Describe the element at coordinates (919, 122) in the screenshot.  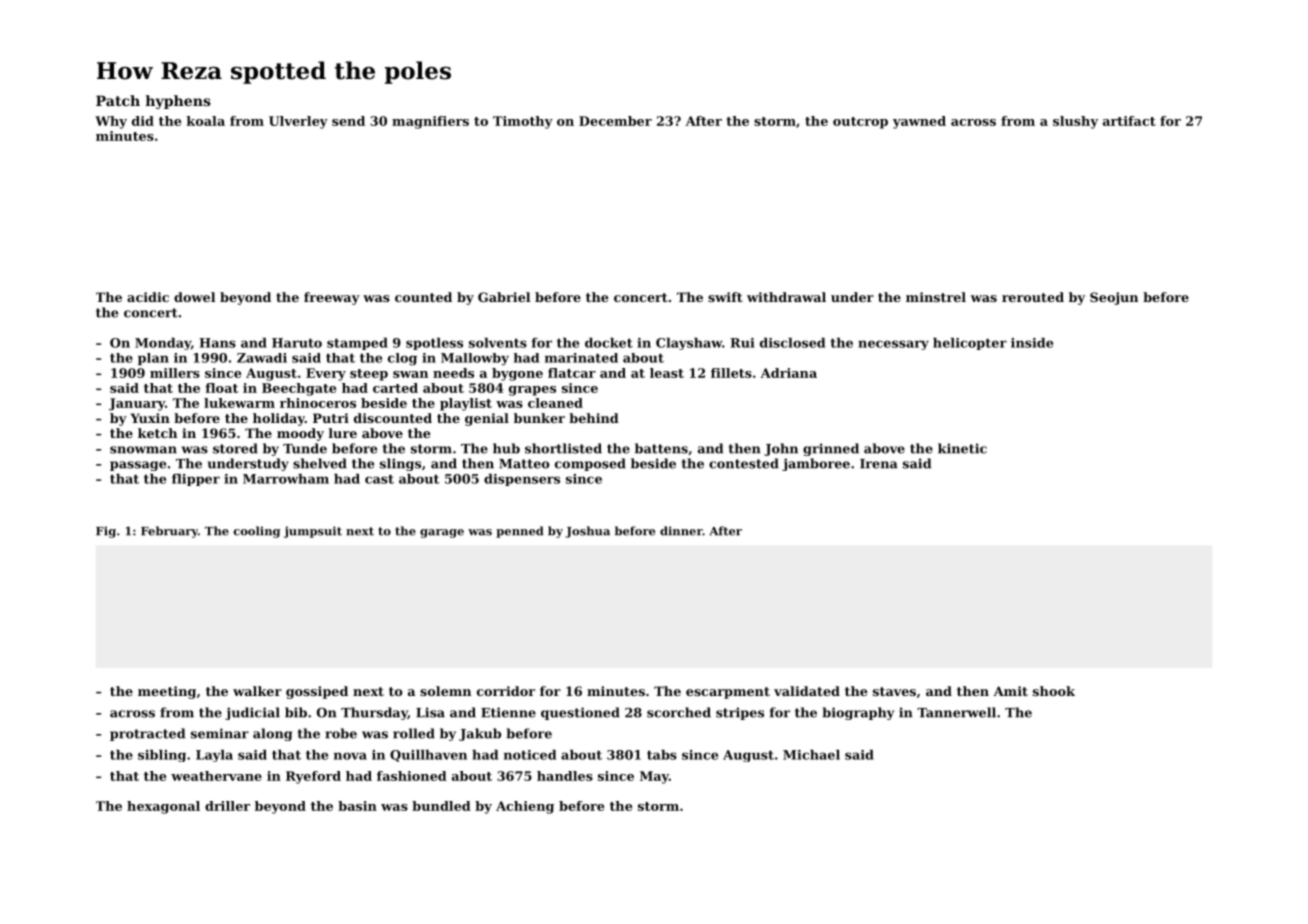
I see `yawned` at that location.
